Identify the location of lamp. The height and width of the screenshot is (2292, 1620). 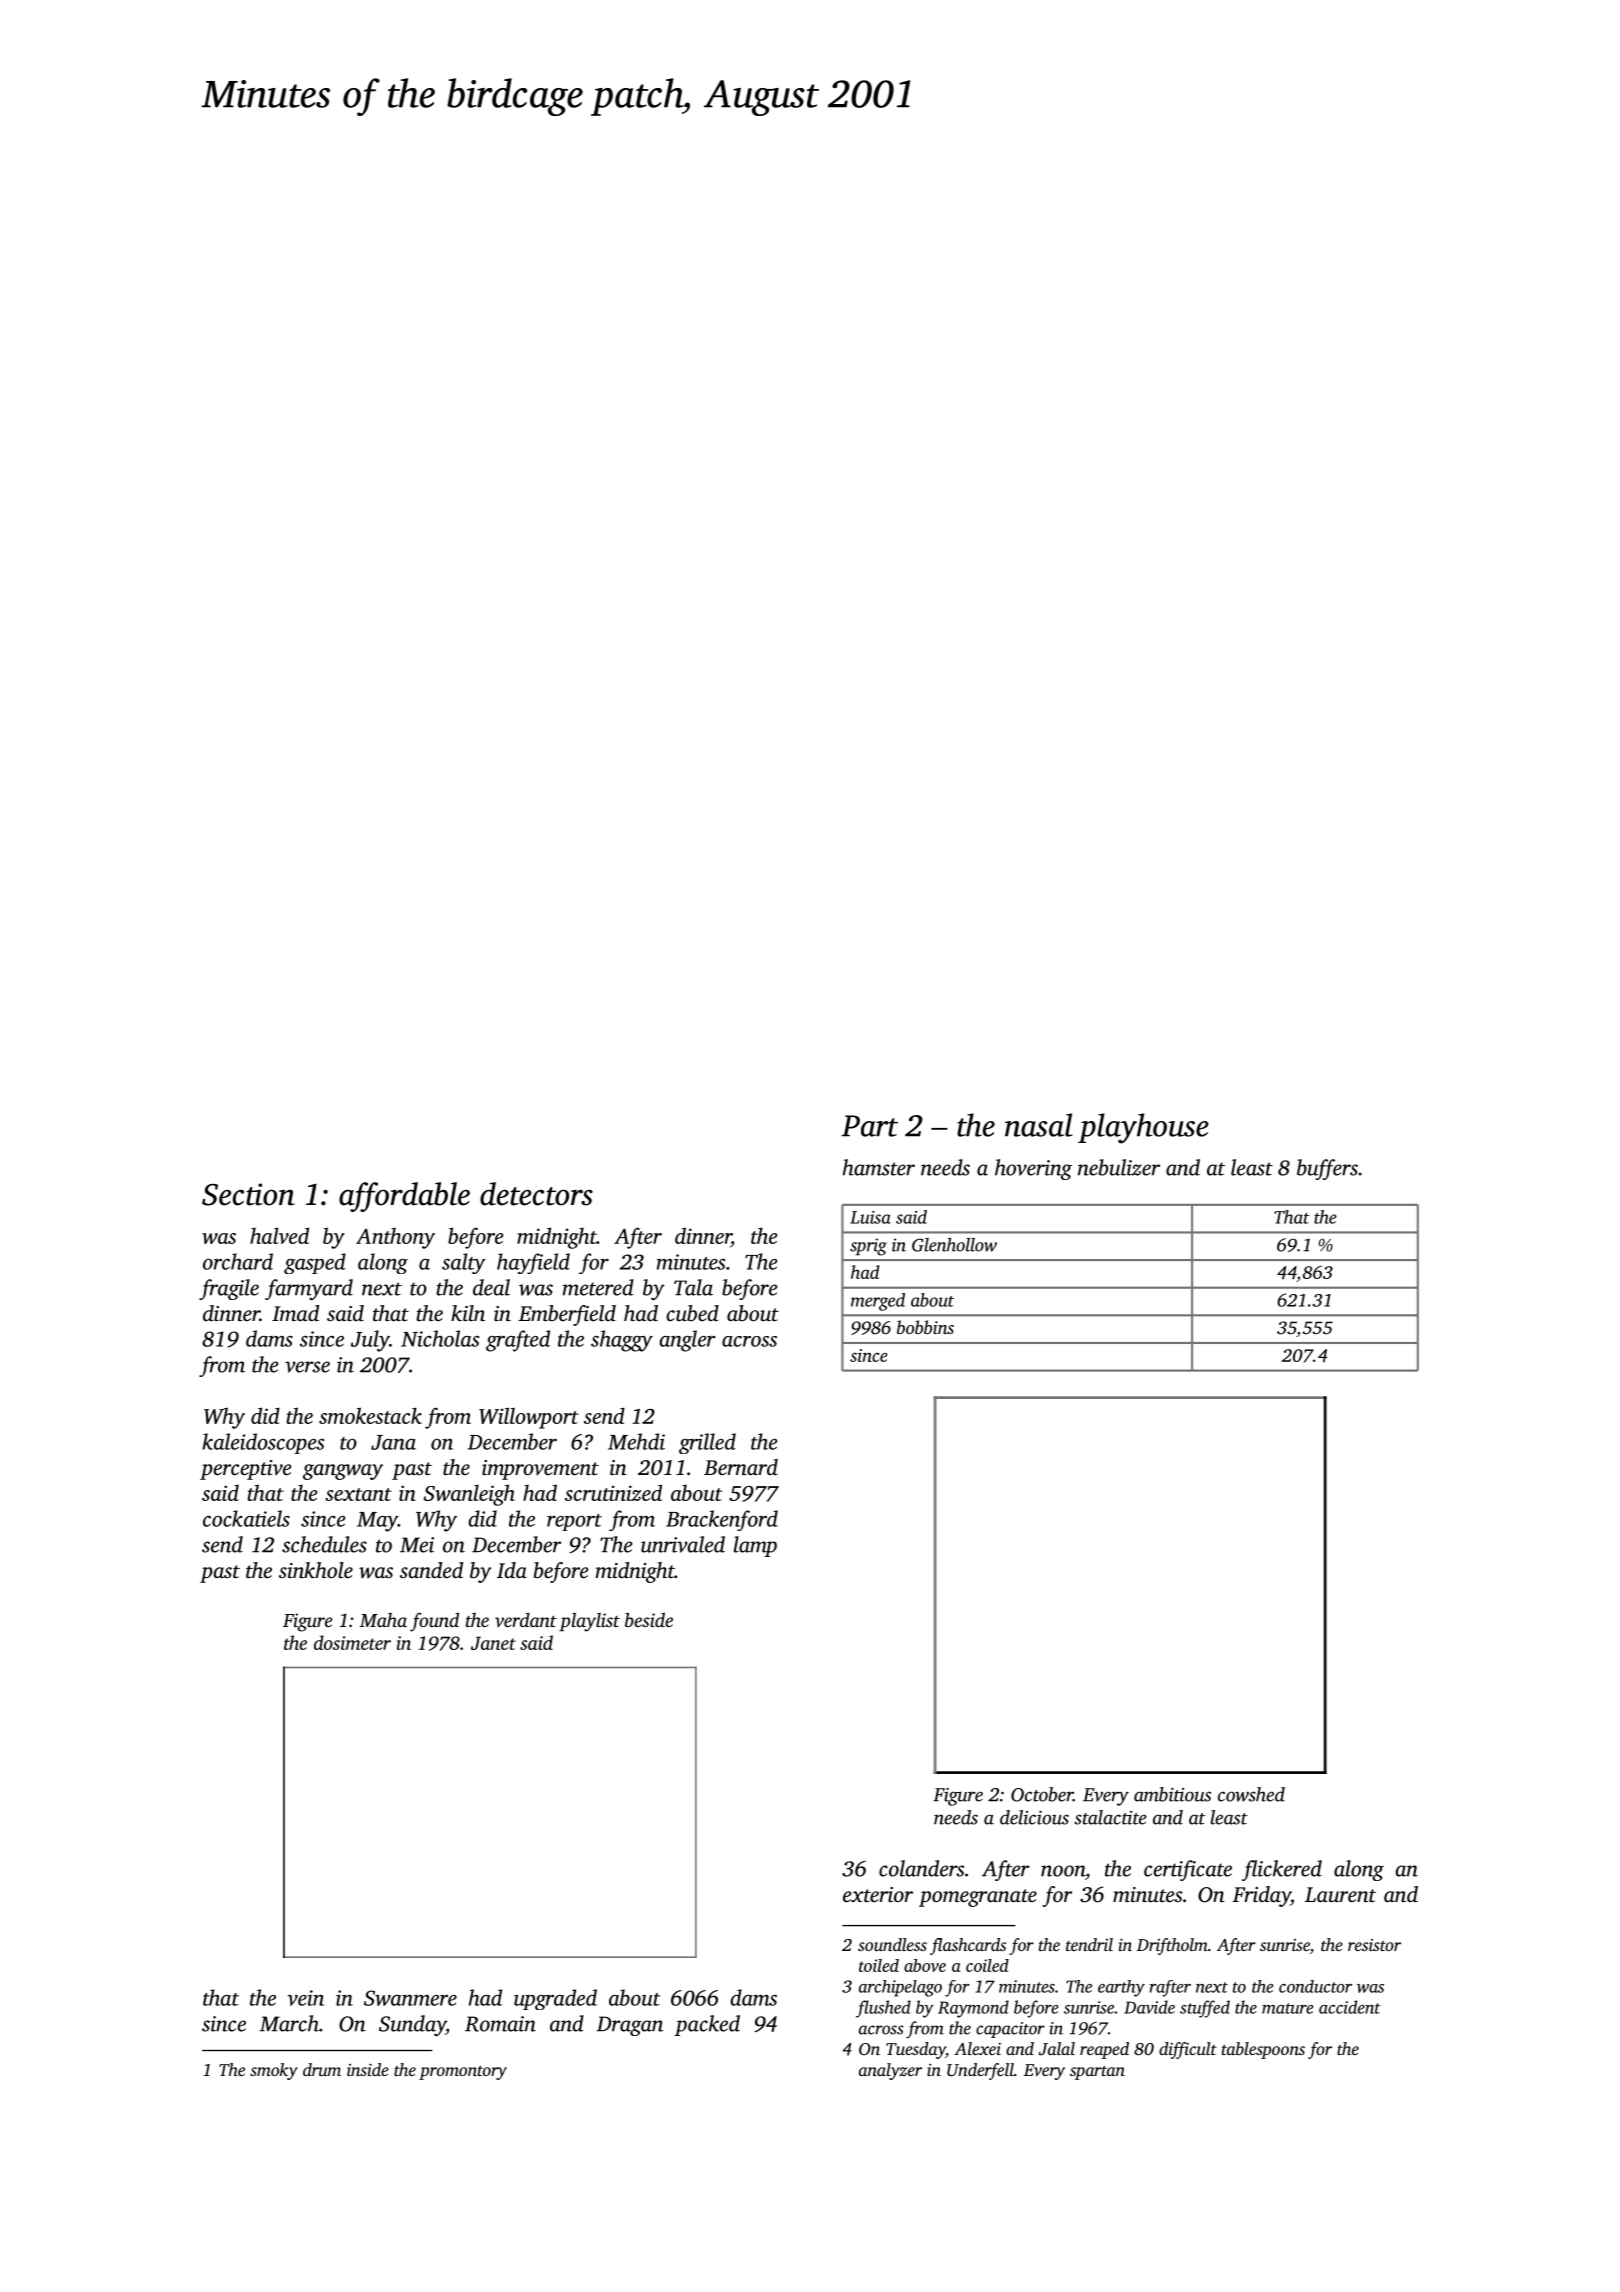
(755, 1546).
